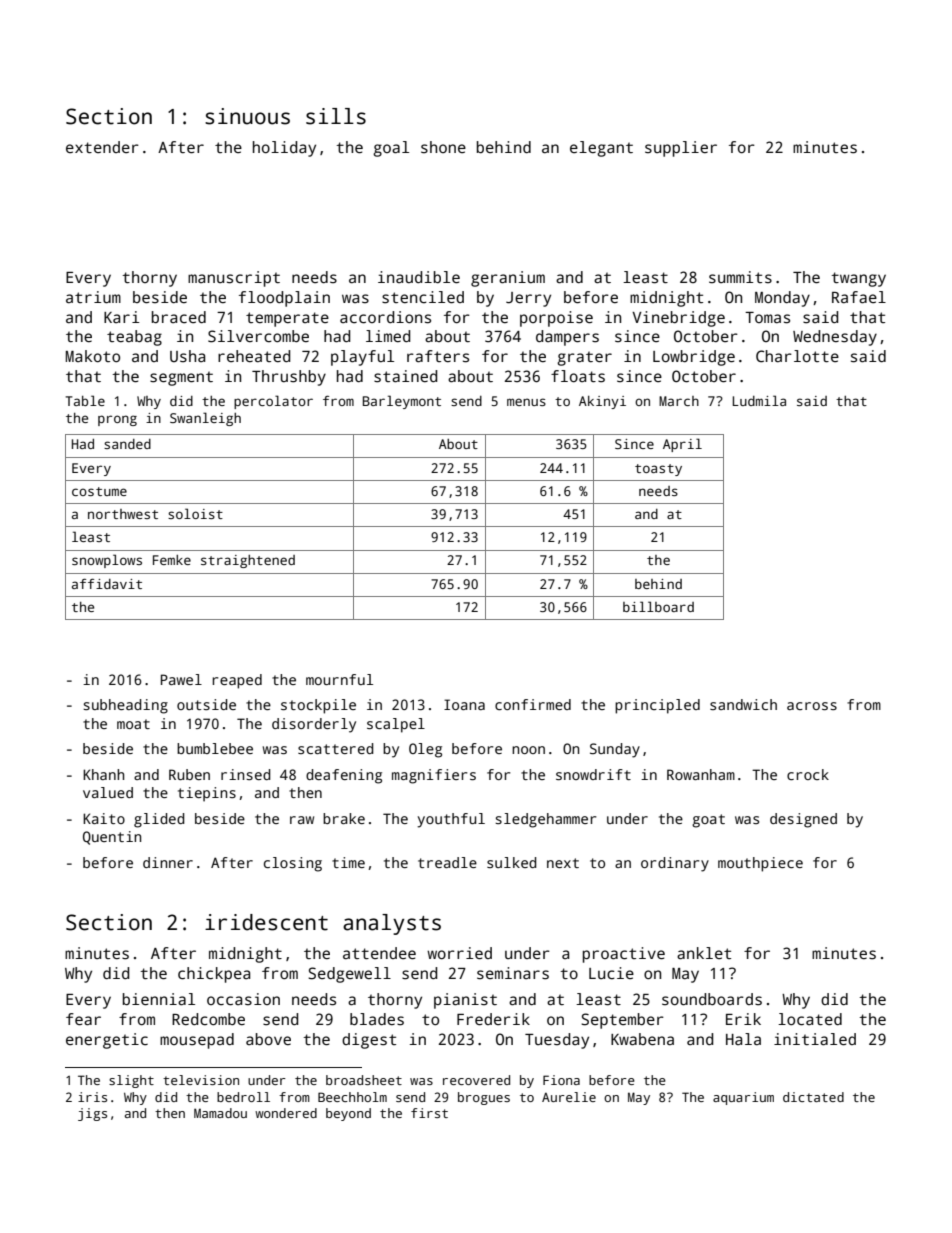 The height and width of the document is (1233, 952). Describe the element at coordinates (419, 277) in the document. I see `inaudible` at that location.
